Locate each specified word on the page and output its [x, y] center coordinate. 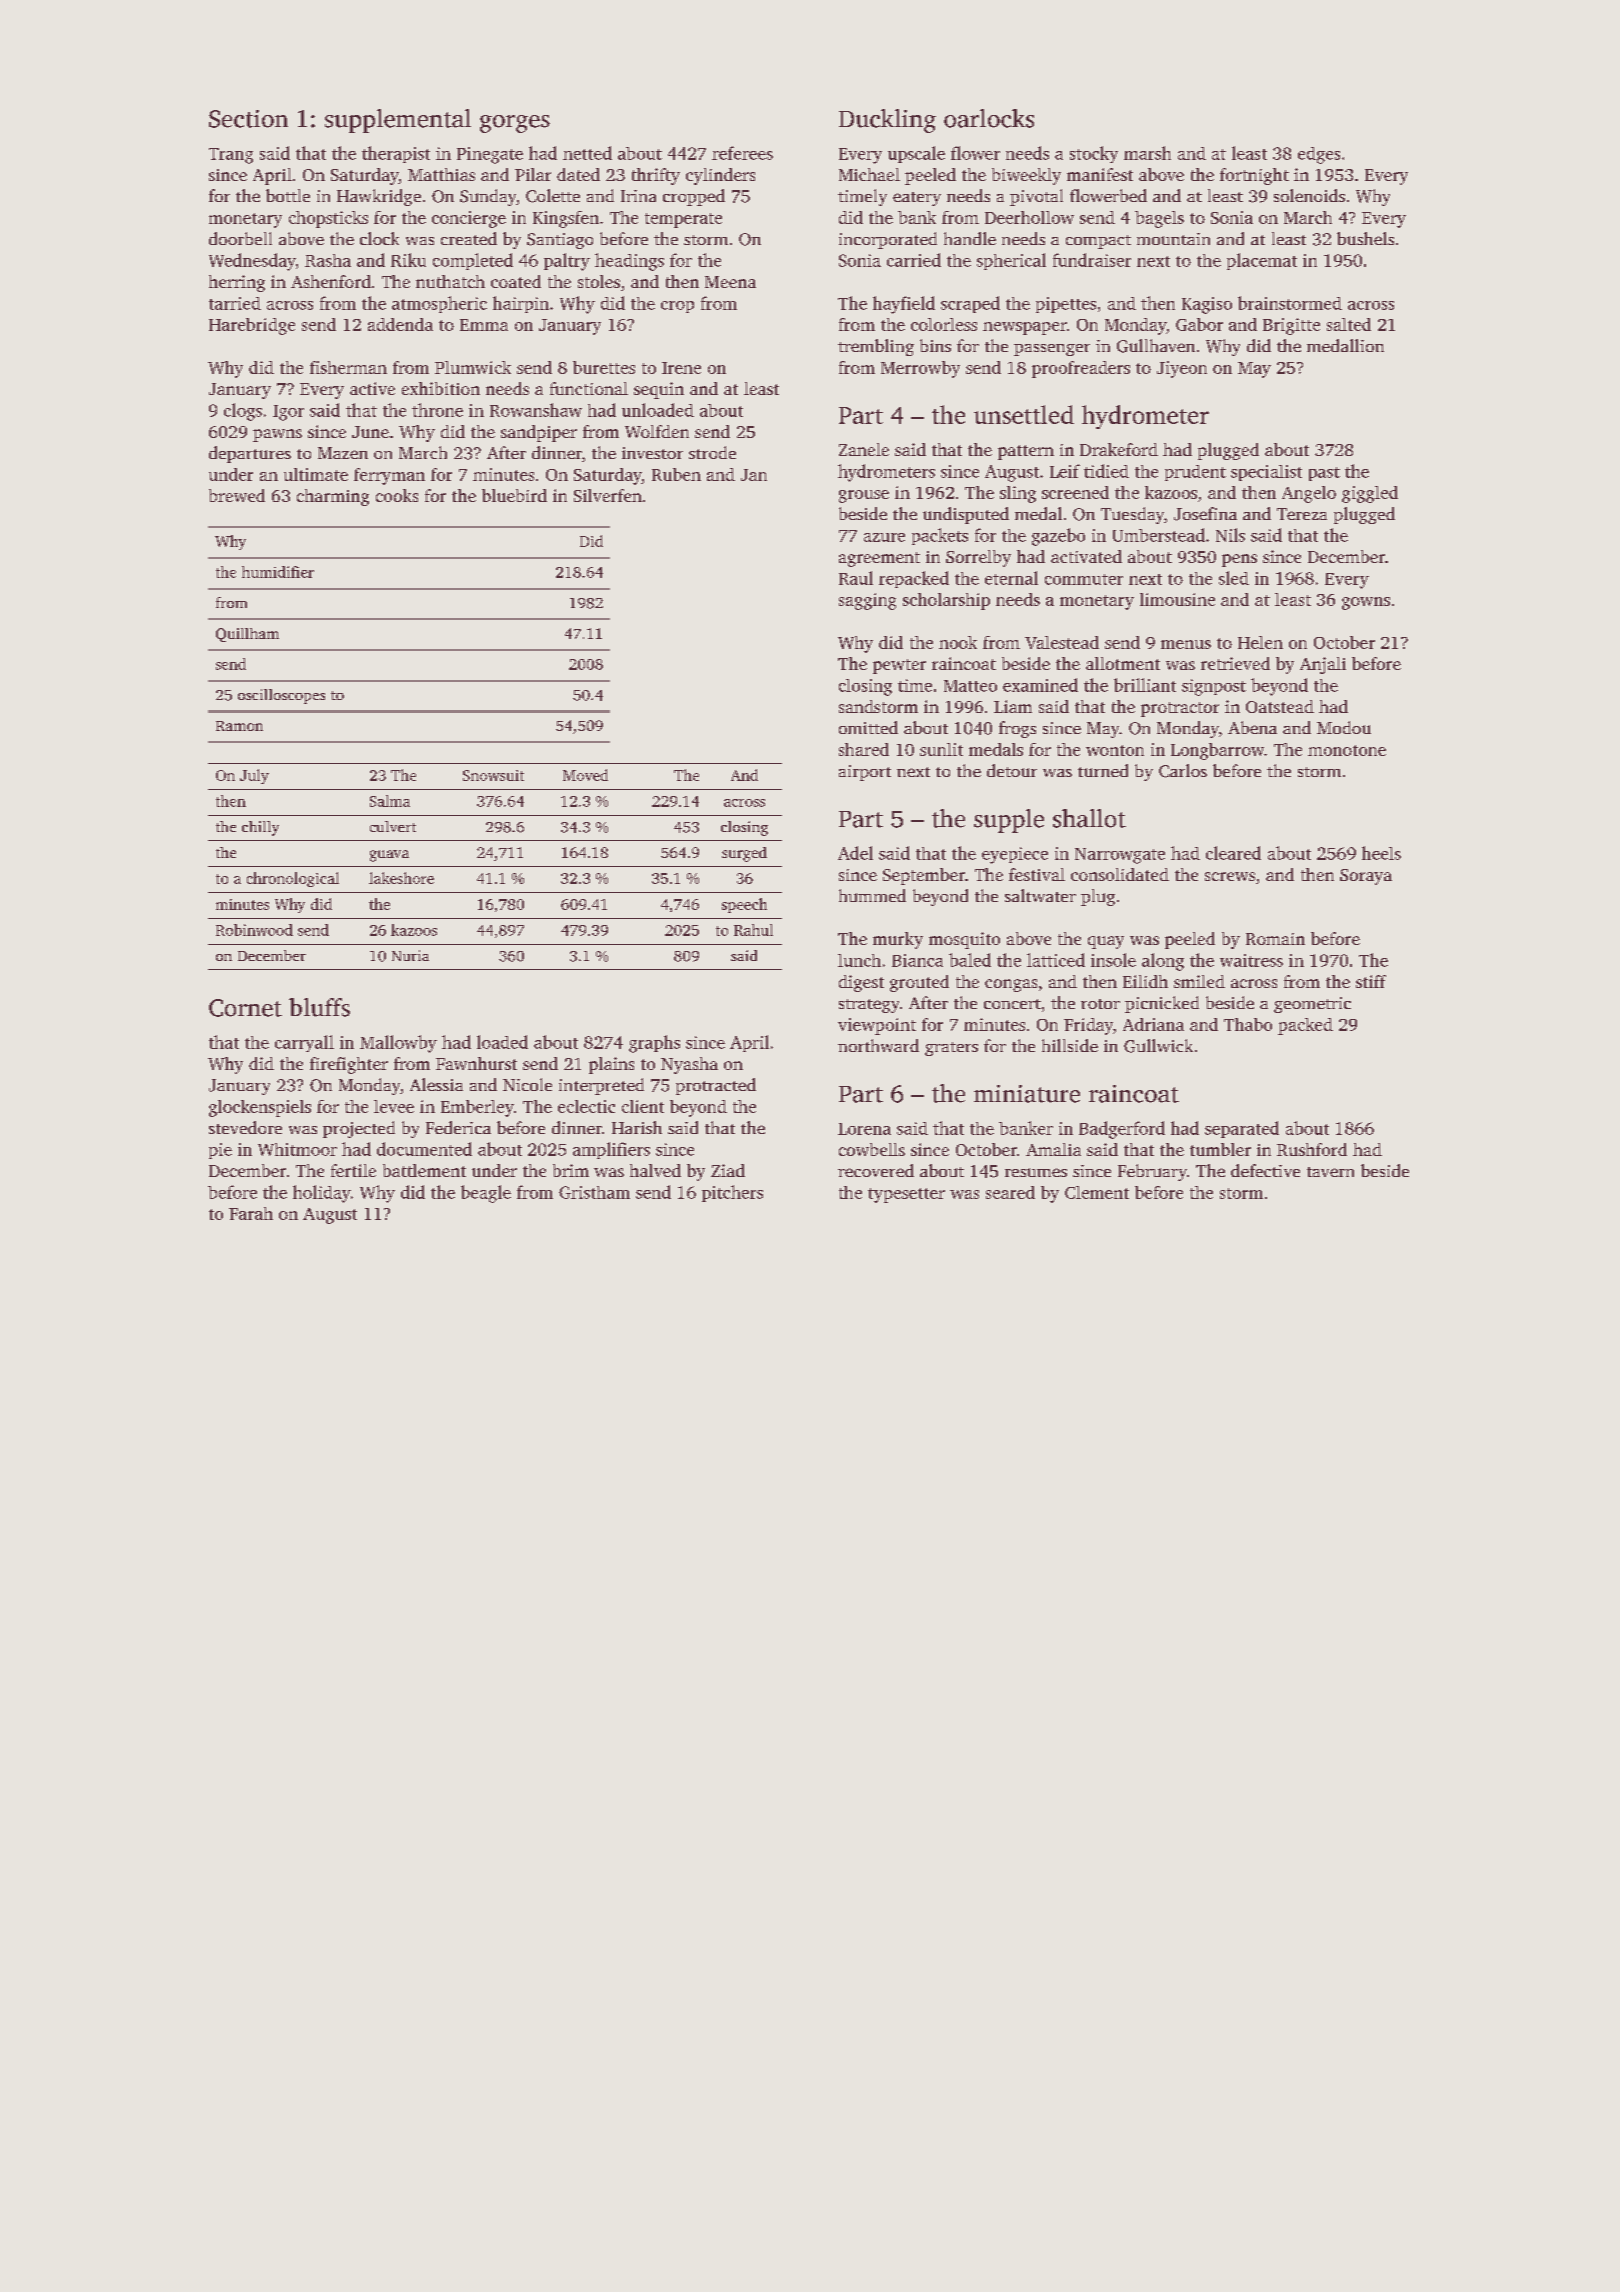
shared [864, 749]
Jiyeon [1182, 369]
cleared [1233, 853]
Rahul [753, 930]
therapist [396, 154]
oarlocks [989, 118]
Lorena [864, 1129]
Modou [1344, 727]
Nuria [410, 955]
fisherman [348, 367]
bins [935, 345]
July [254, 776]
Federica [458, 1127]
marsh [1147, 153]
